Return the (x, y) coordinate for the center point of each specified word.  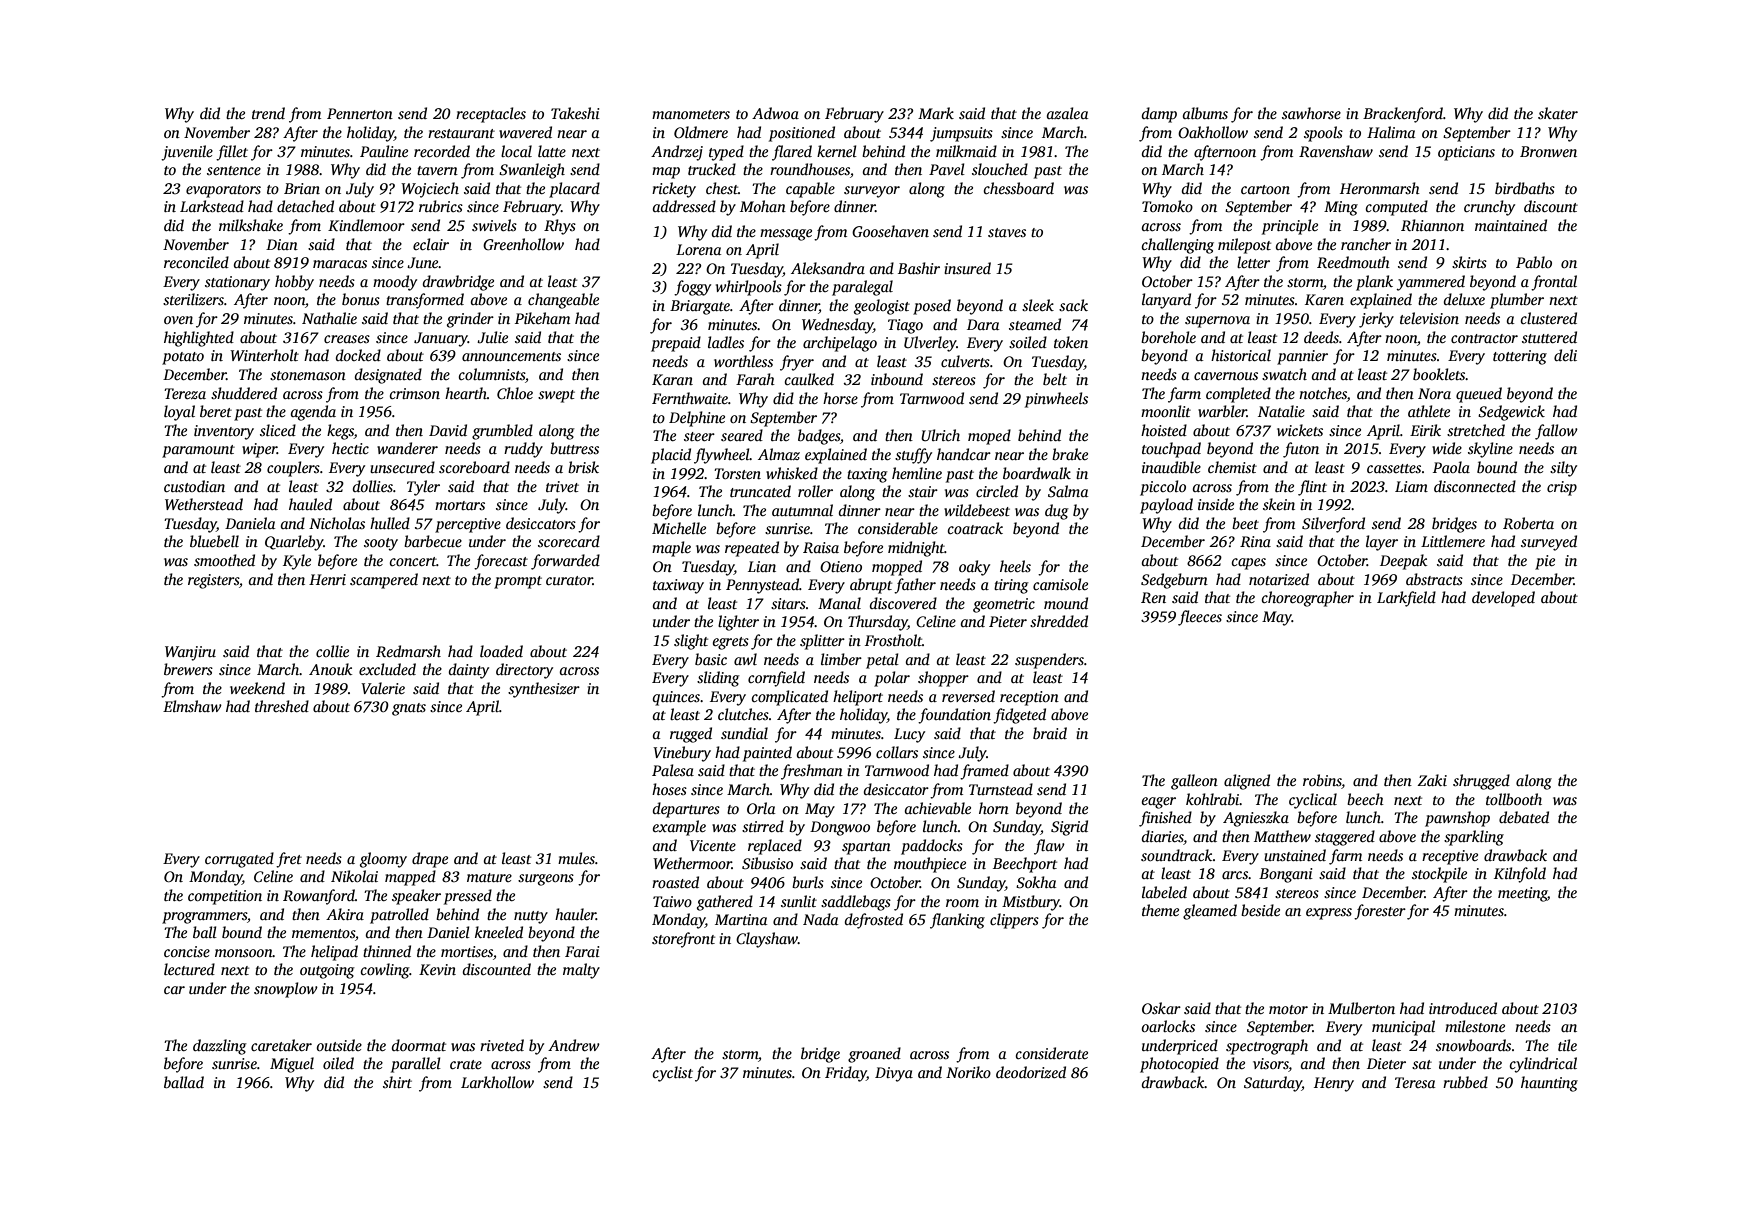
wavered (525, 132)
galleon (1194, 782)
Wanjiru (190, 653)
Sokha (1036, 882)
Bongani (1286, 875)
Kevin (437, 969)
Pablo (1534, 262)
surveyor (872, 192)
